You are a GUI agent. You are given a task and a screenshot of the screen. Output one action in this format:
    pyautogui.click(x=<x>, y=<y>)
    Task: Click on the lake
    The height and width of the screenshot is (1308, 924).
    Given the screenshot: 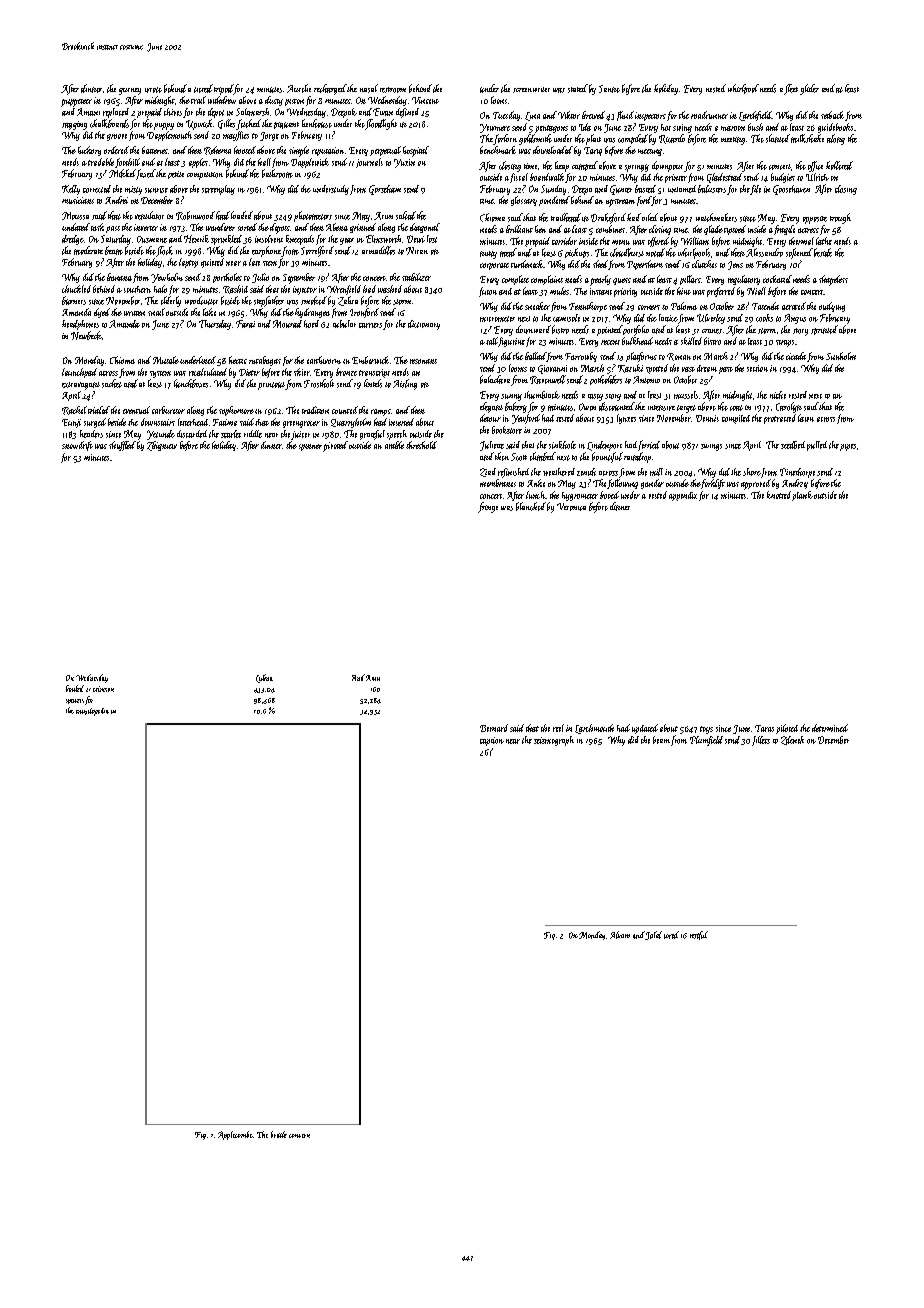 What is the action you would take?
    pyautogui.click(x=209, y=312)
